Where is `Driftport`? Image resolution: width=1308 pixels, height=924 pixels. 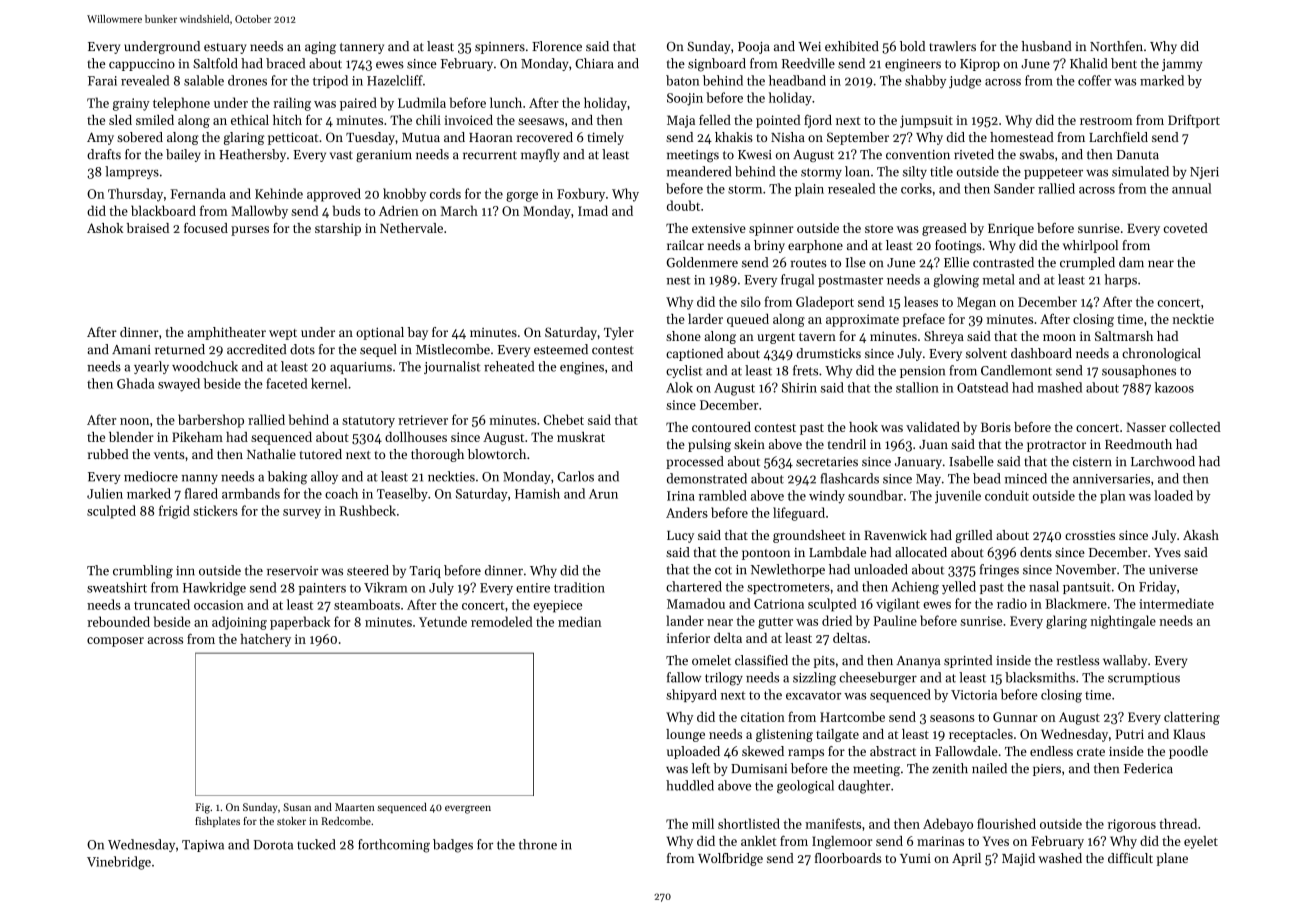 Driftport is located at coordinates (1194, 121).
